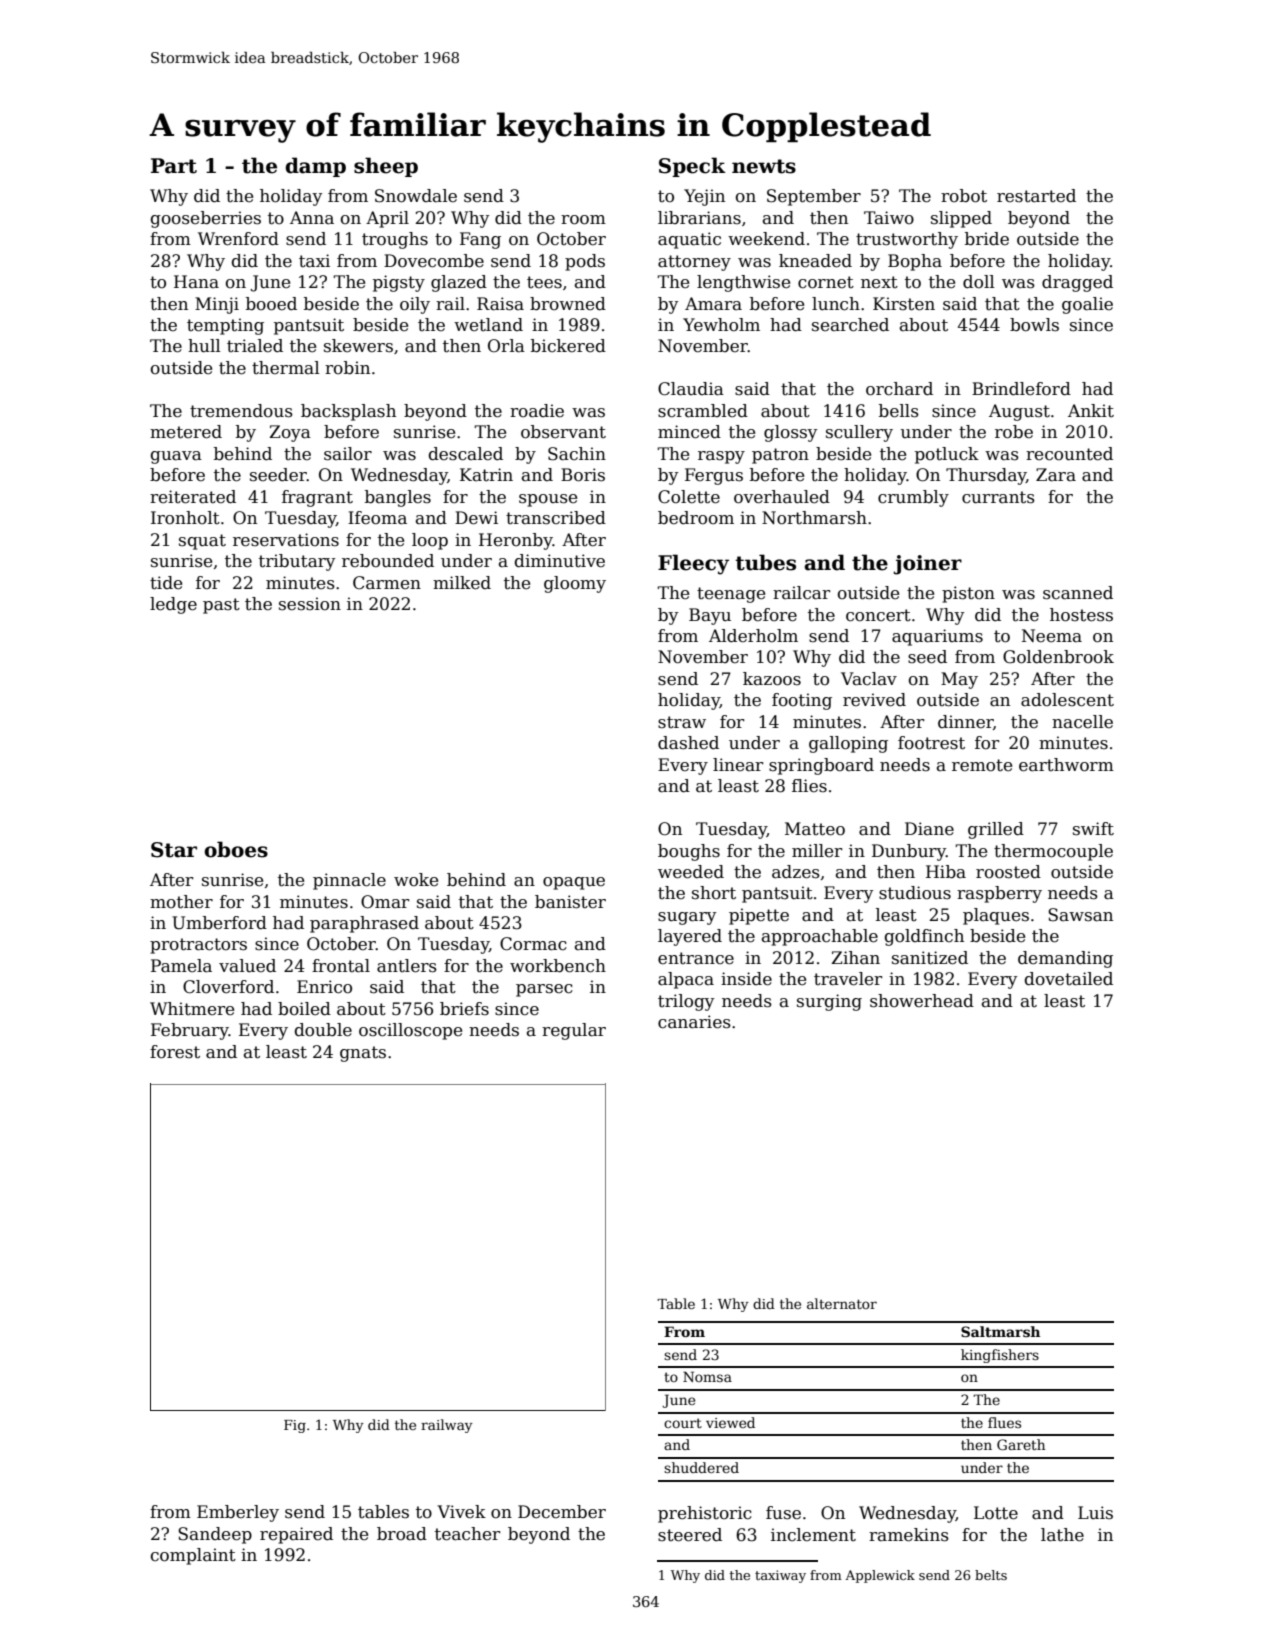  Describe the element at coordinates (255, 346) in the screenshot. I see `trialed` at that location.
